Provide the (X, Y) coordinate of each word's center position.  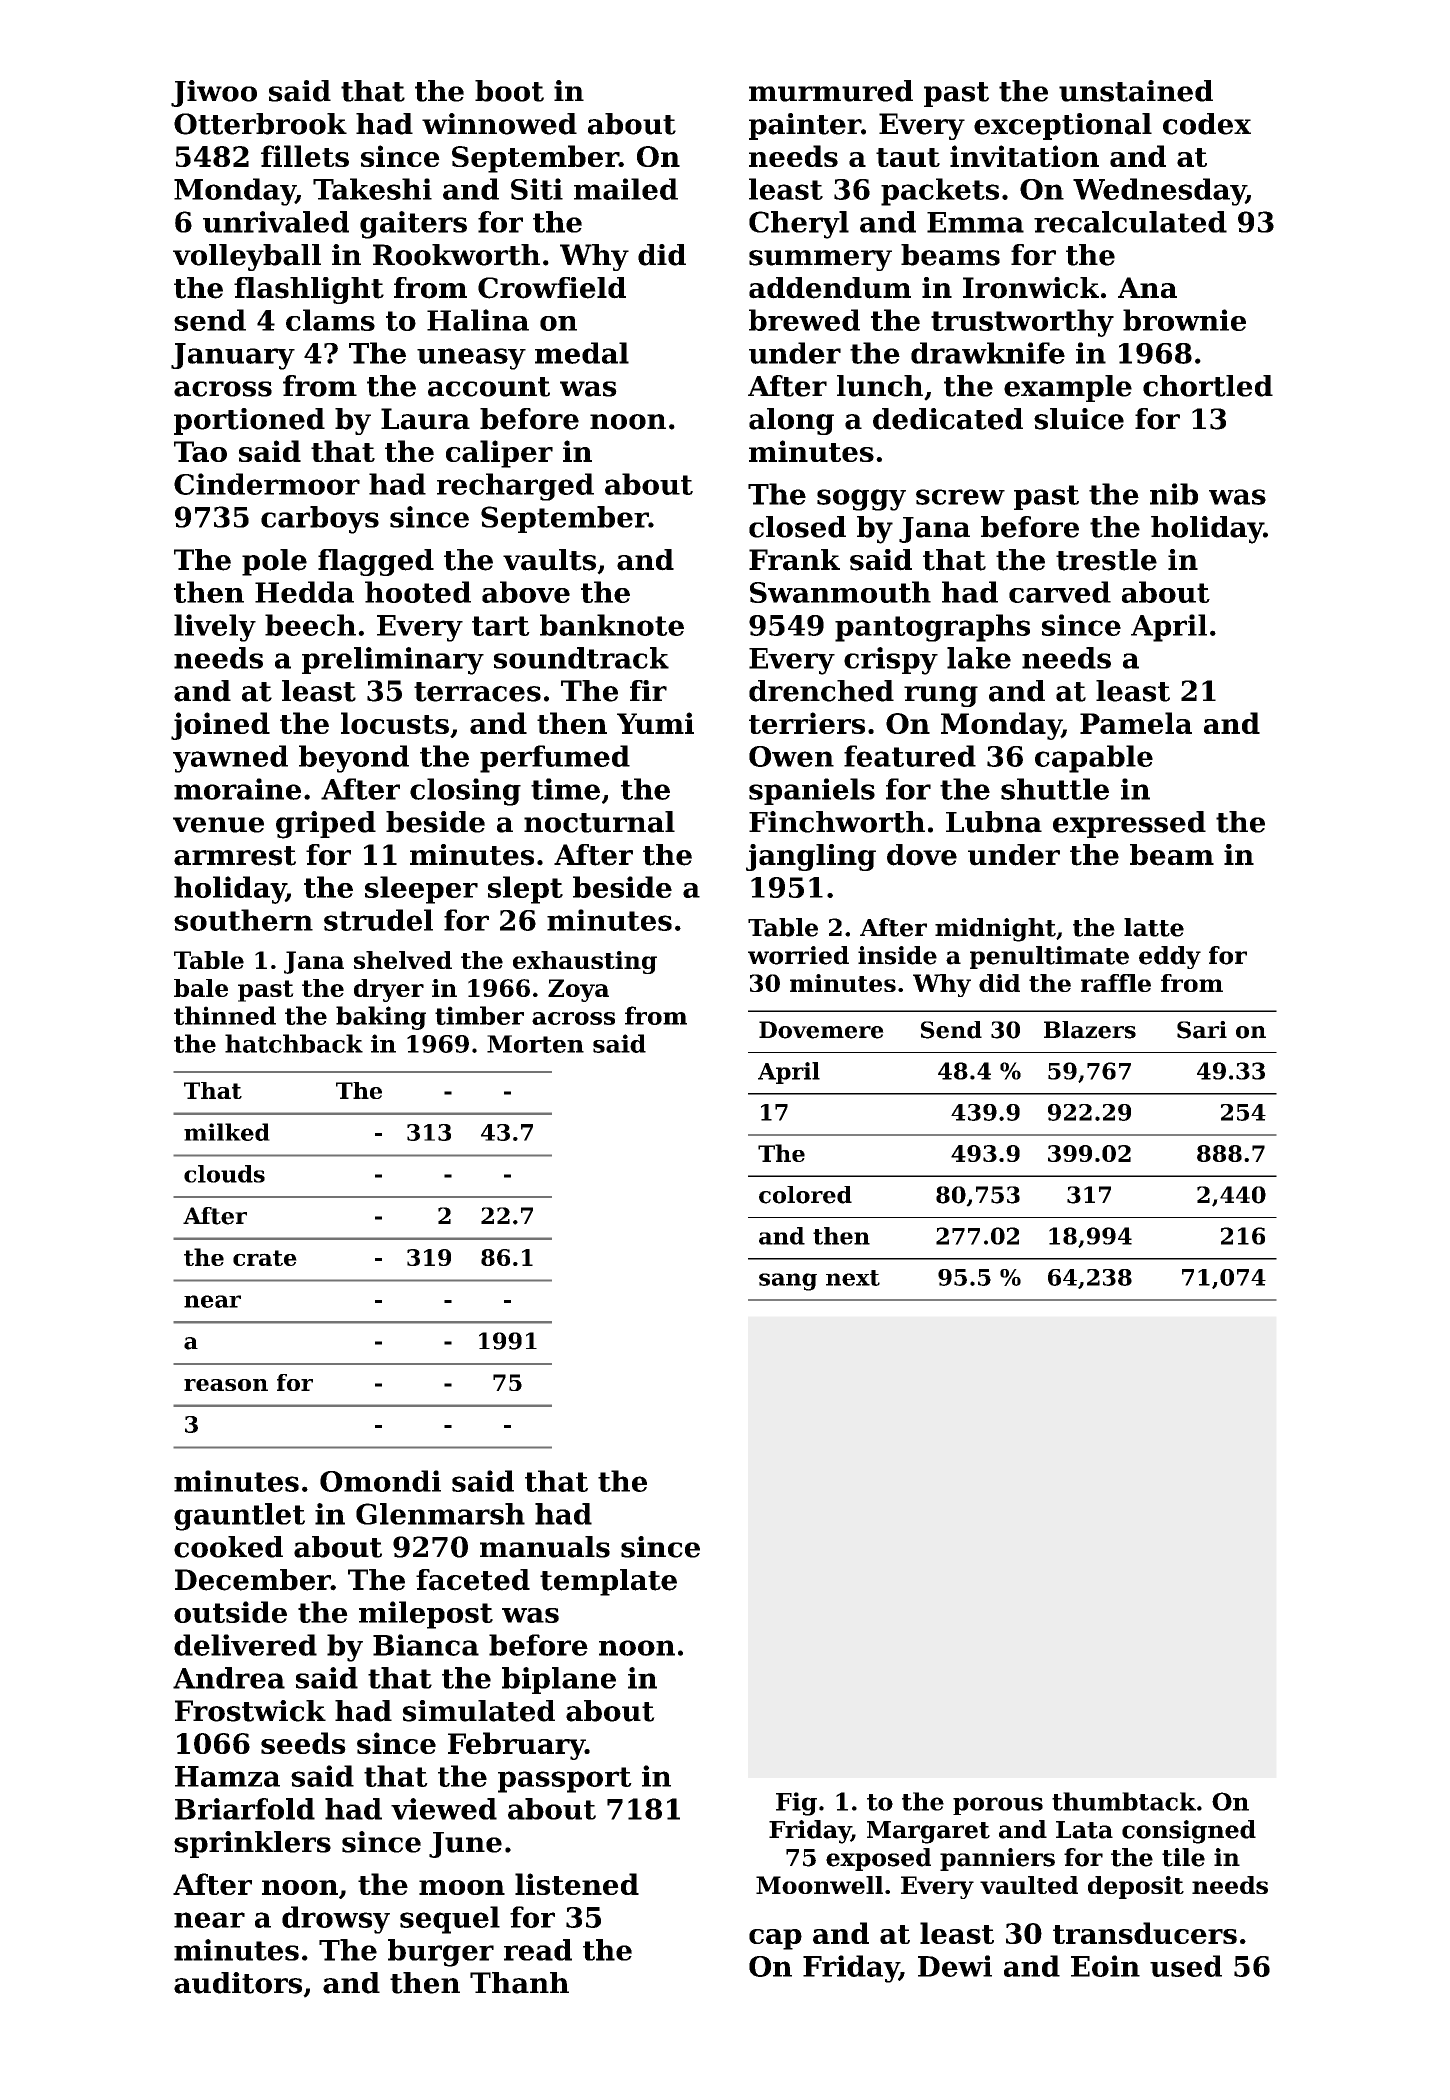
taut (908, 157)
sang (788, 1282)
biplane (559, 1680)
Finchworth (837, 822)
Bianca (426, 1645)
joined (220, 726)
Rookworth (456, 255)
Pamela (1136, 723)
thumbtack (1124, 1801)
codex (1207, 124)
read (538, 1950)
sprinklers (252, 1844)
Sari (1202, 1030)
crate (265, 1258)
